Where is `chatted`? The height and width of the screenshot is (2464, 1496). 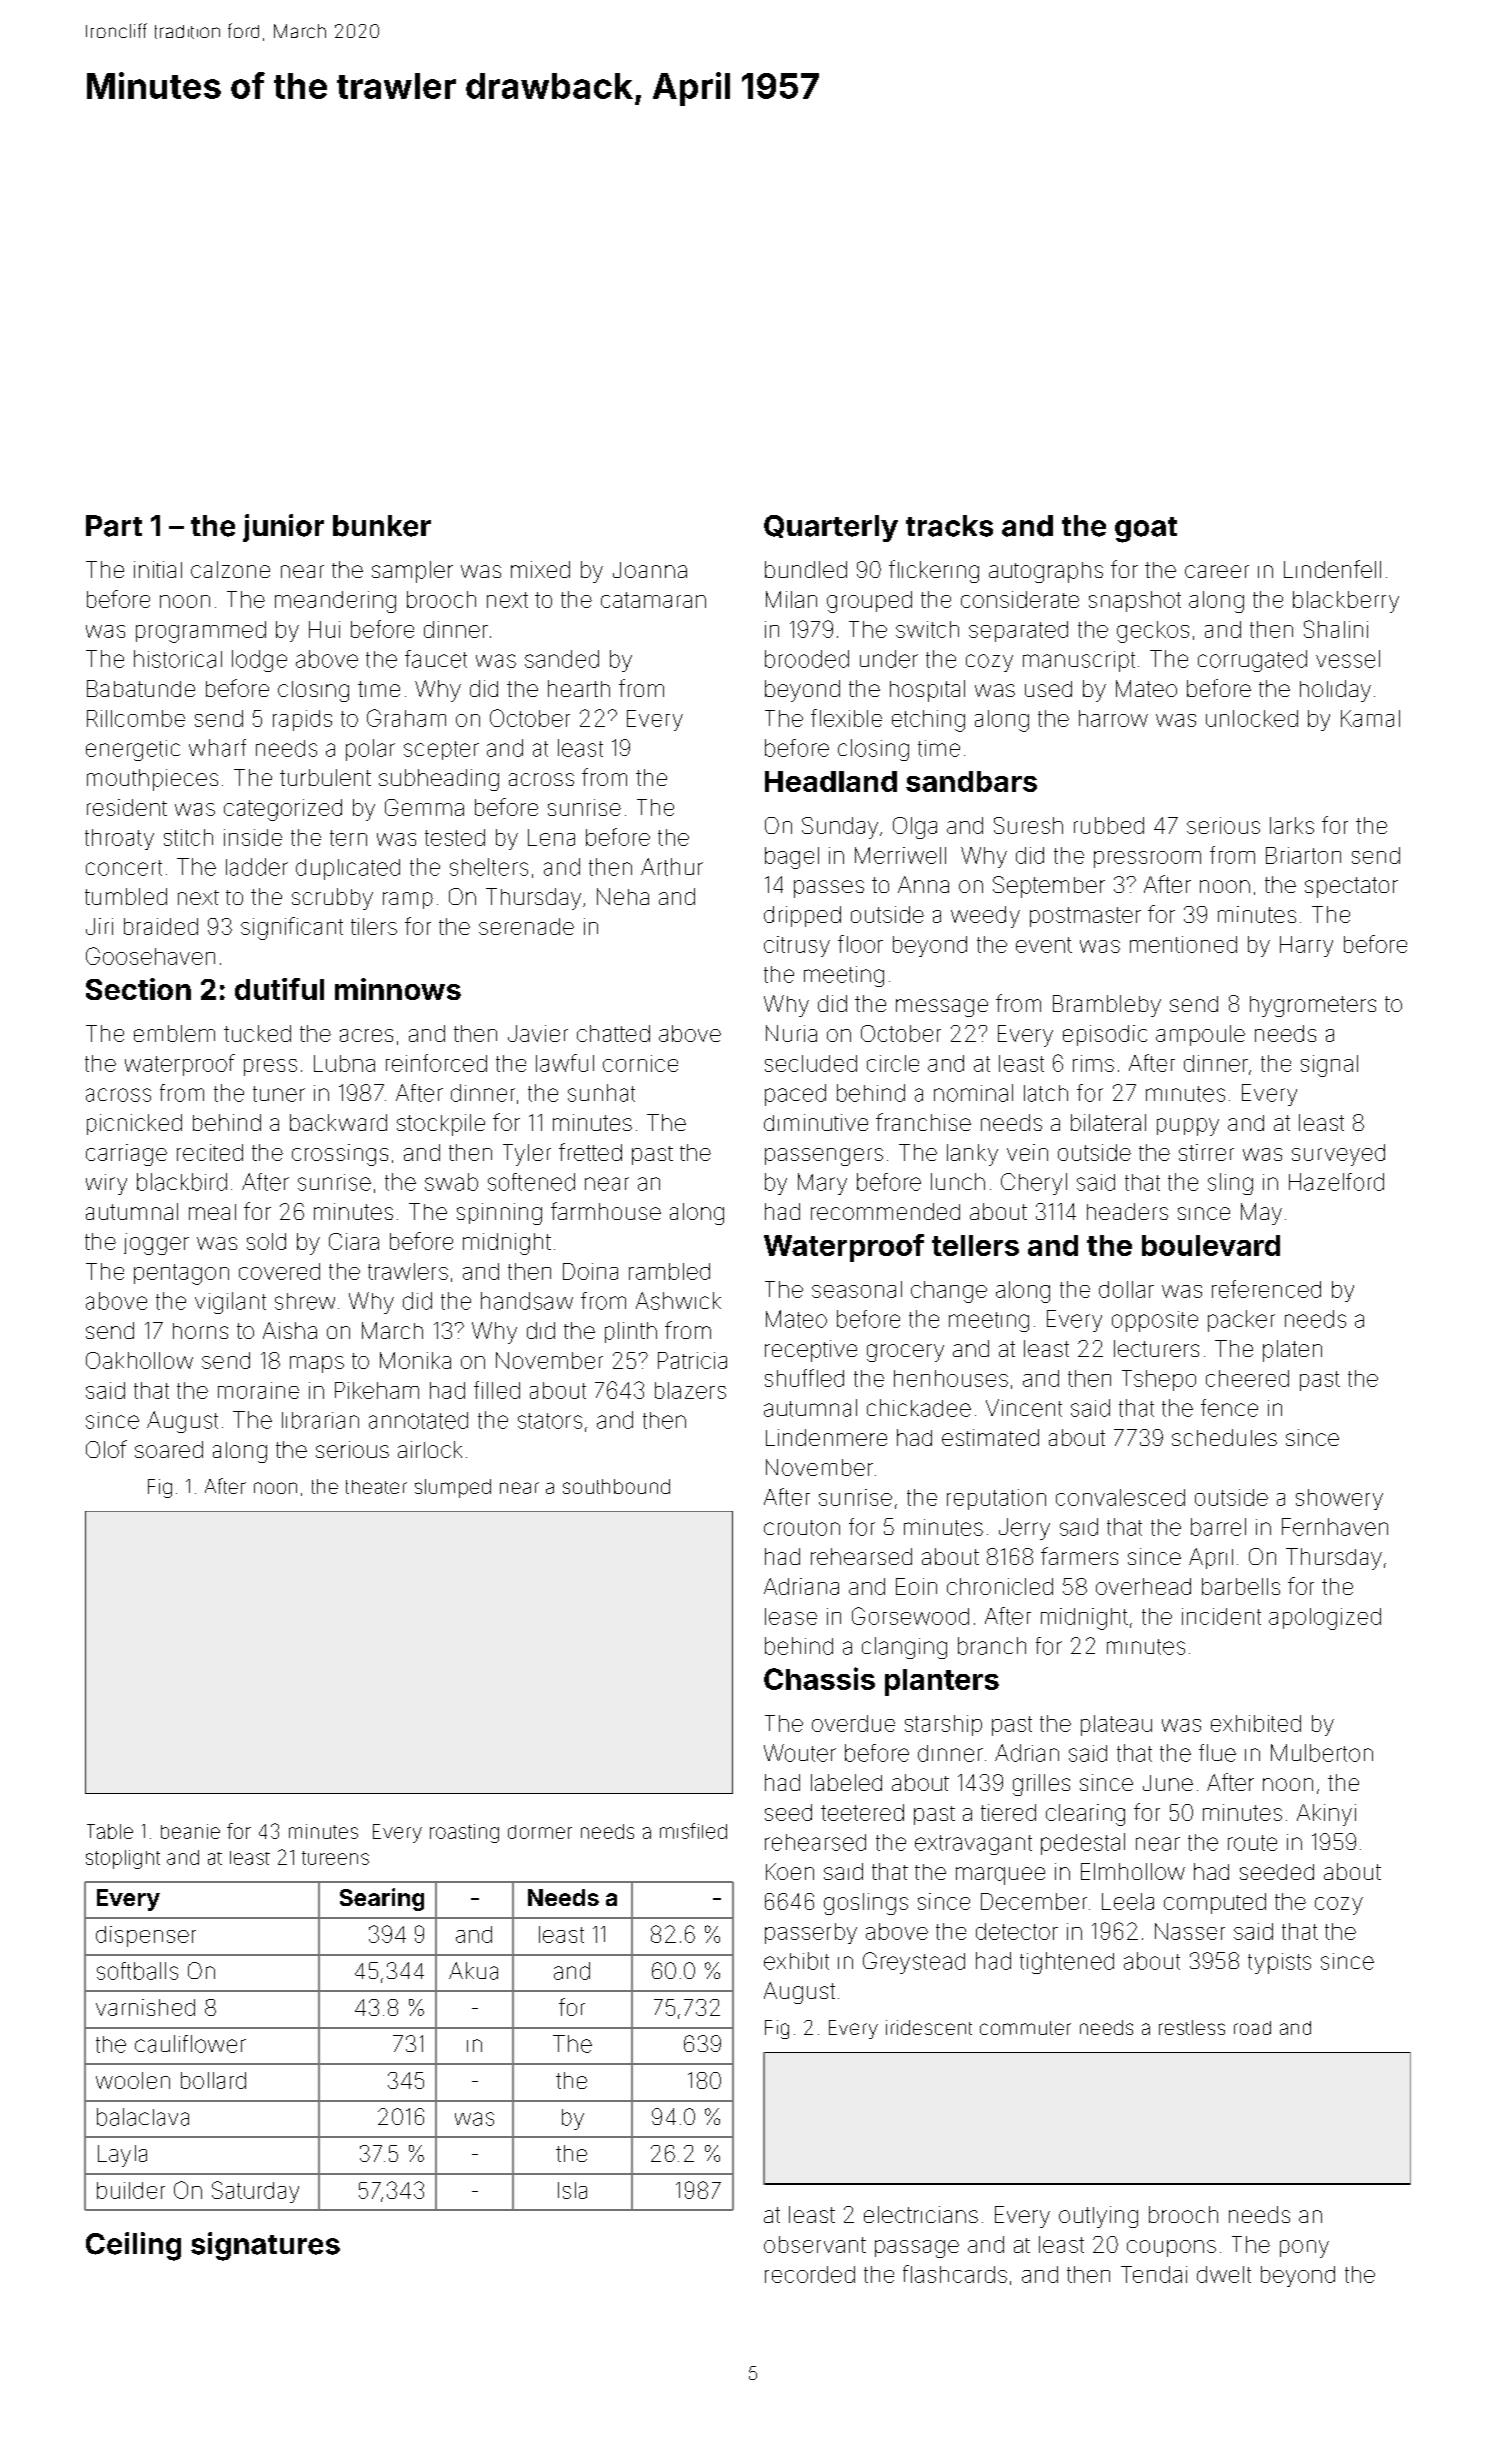
chatted is located at coordinates (613, 1033).
